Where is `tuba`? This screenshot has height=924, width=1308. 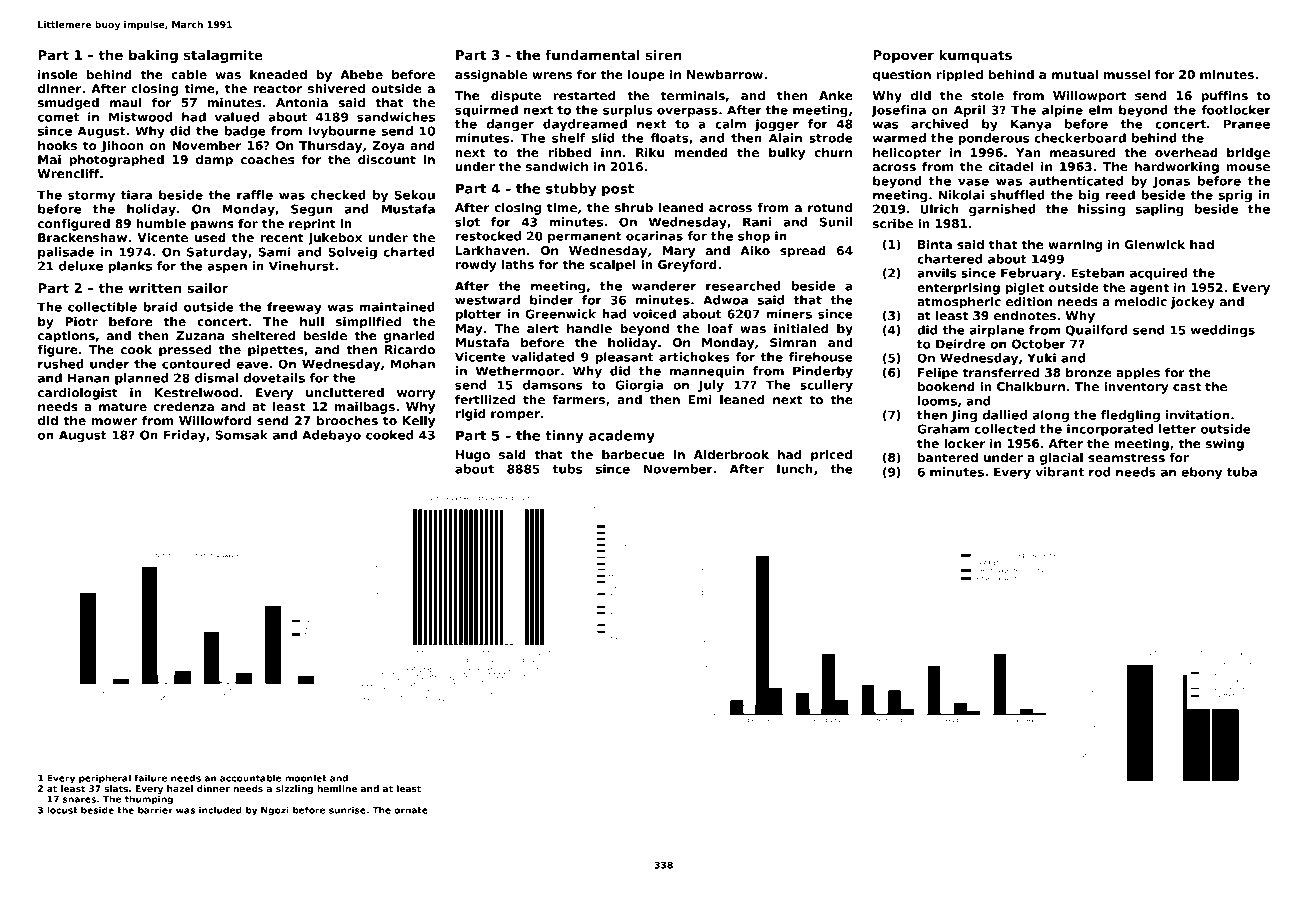 tuba is located at coordinates (1242, 472).
